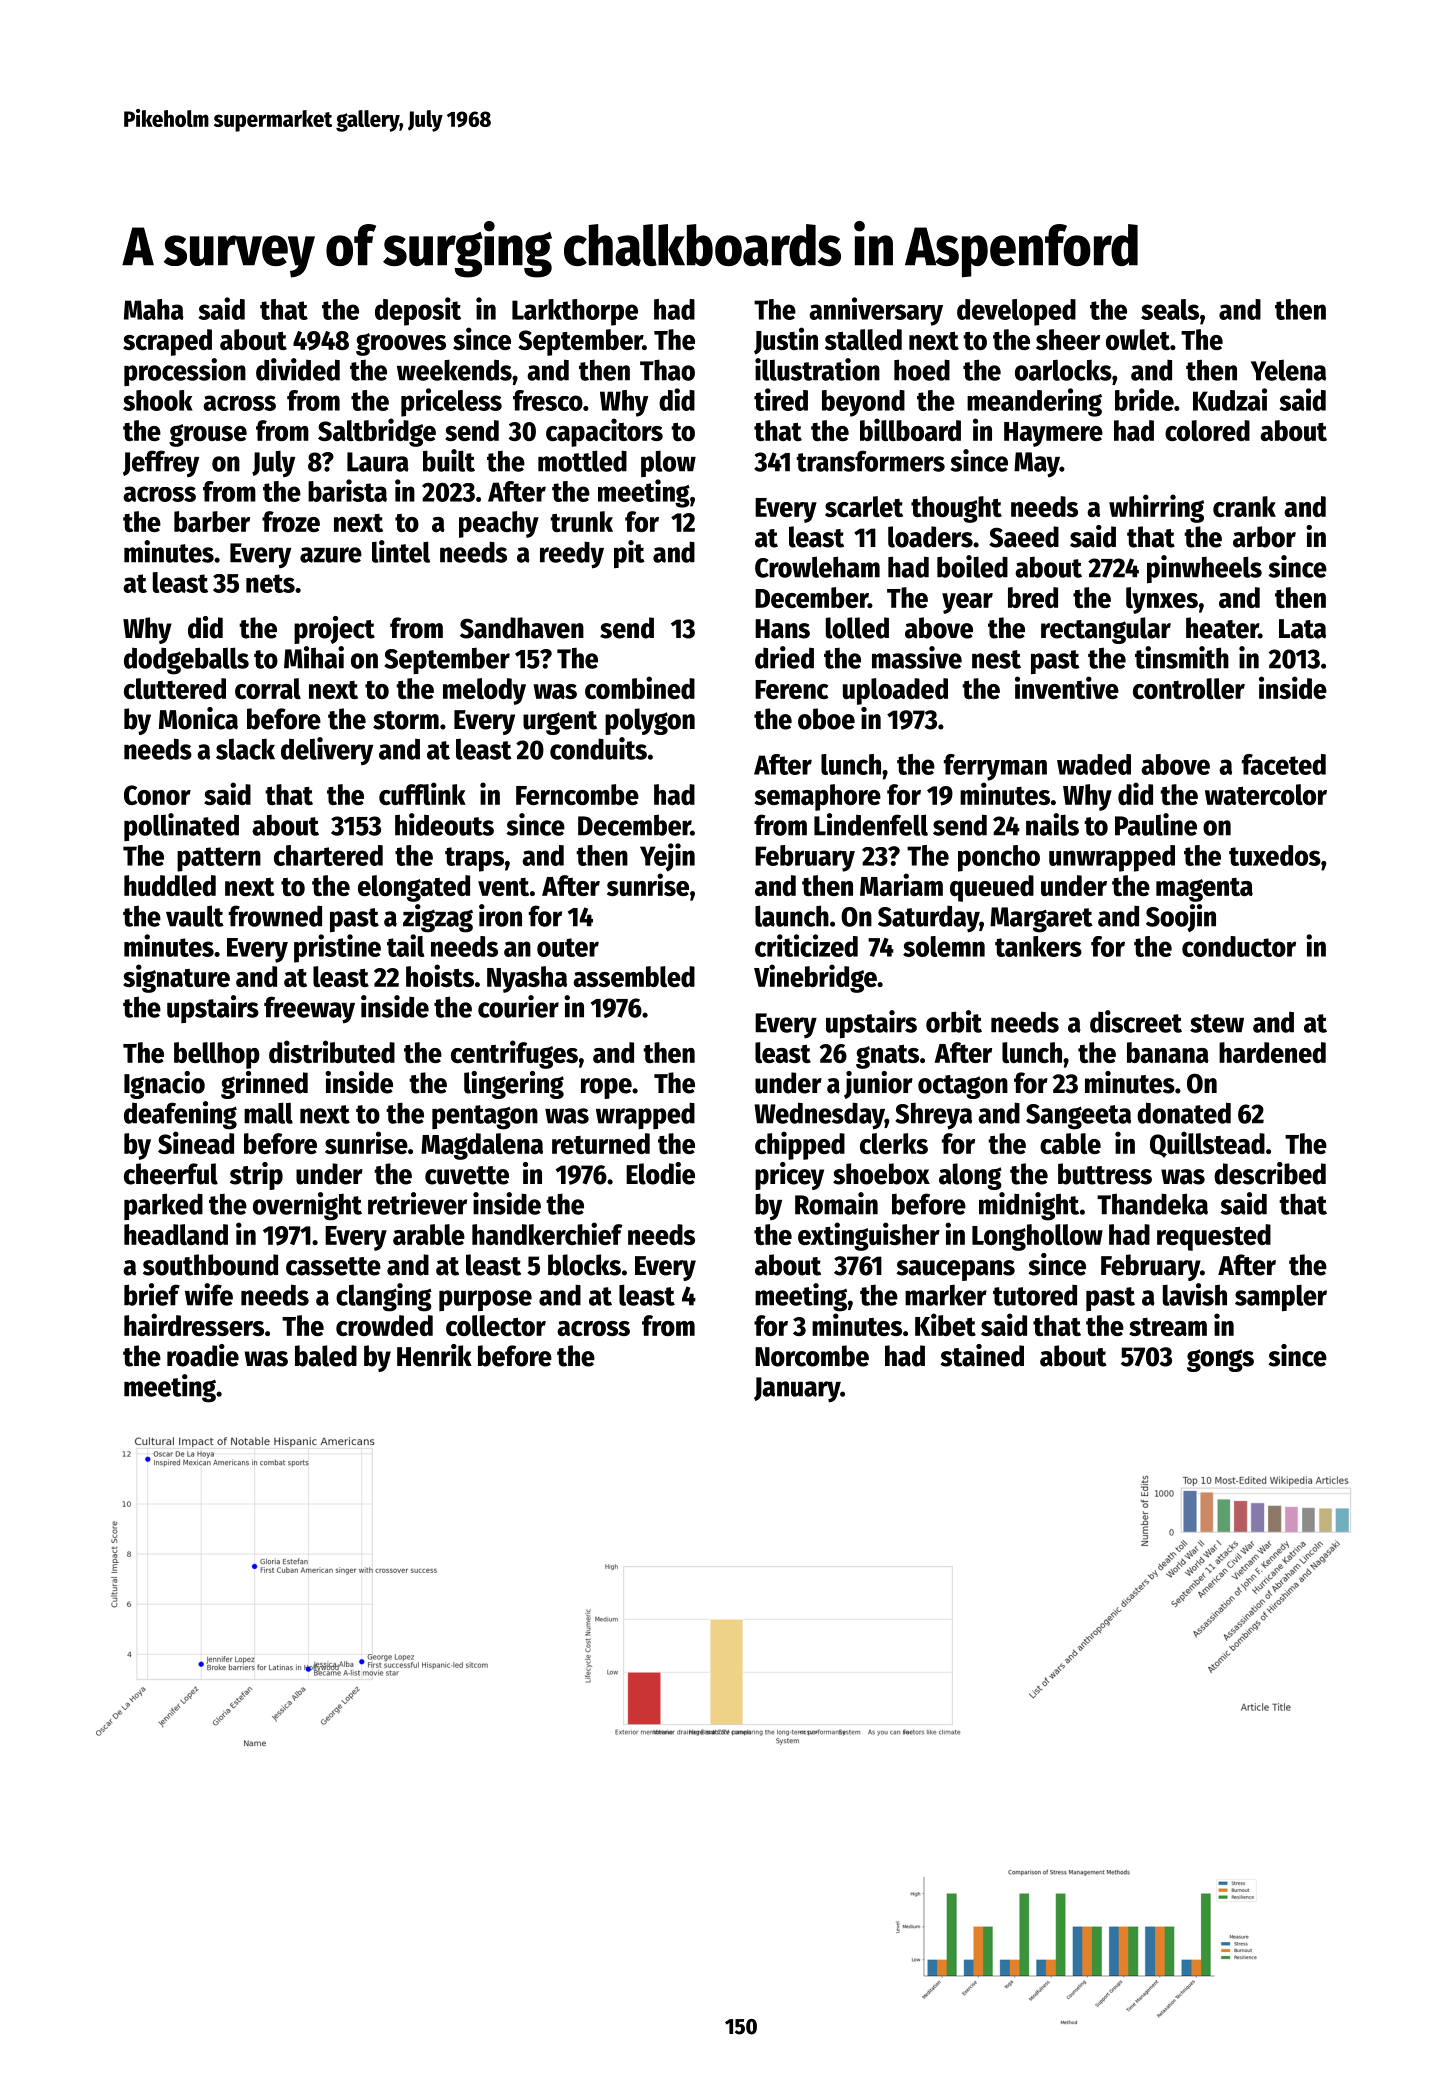  I want to click on combined, so click(640, 687).
